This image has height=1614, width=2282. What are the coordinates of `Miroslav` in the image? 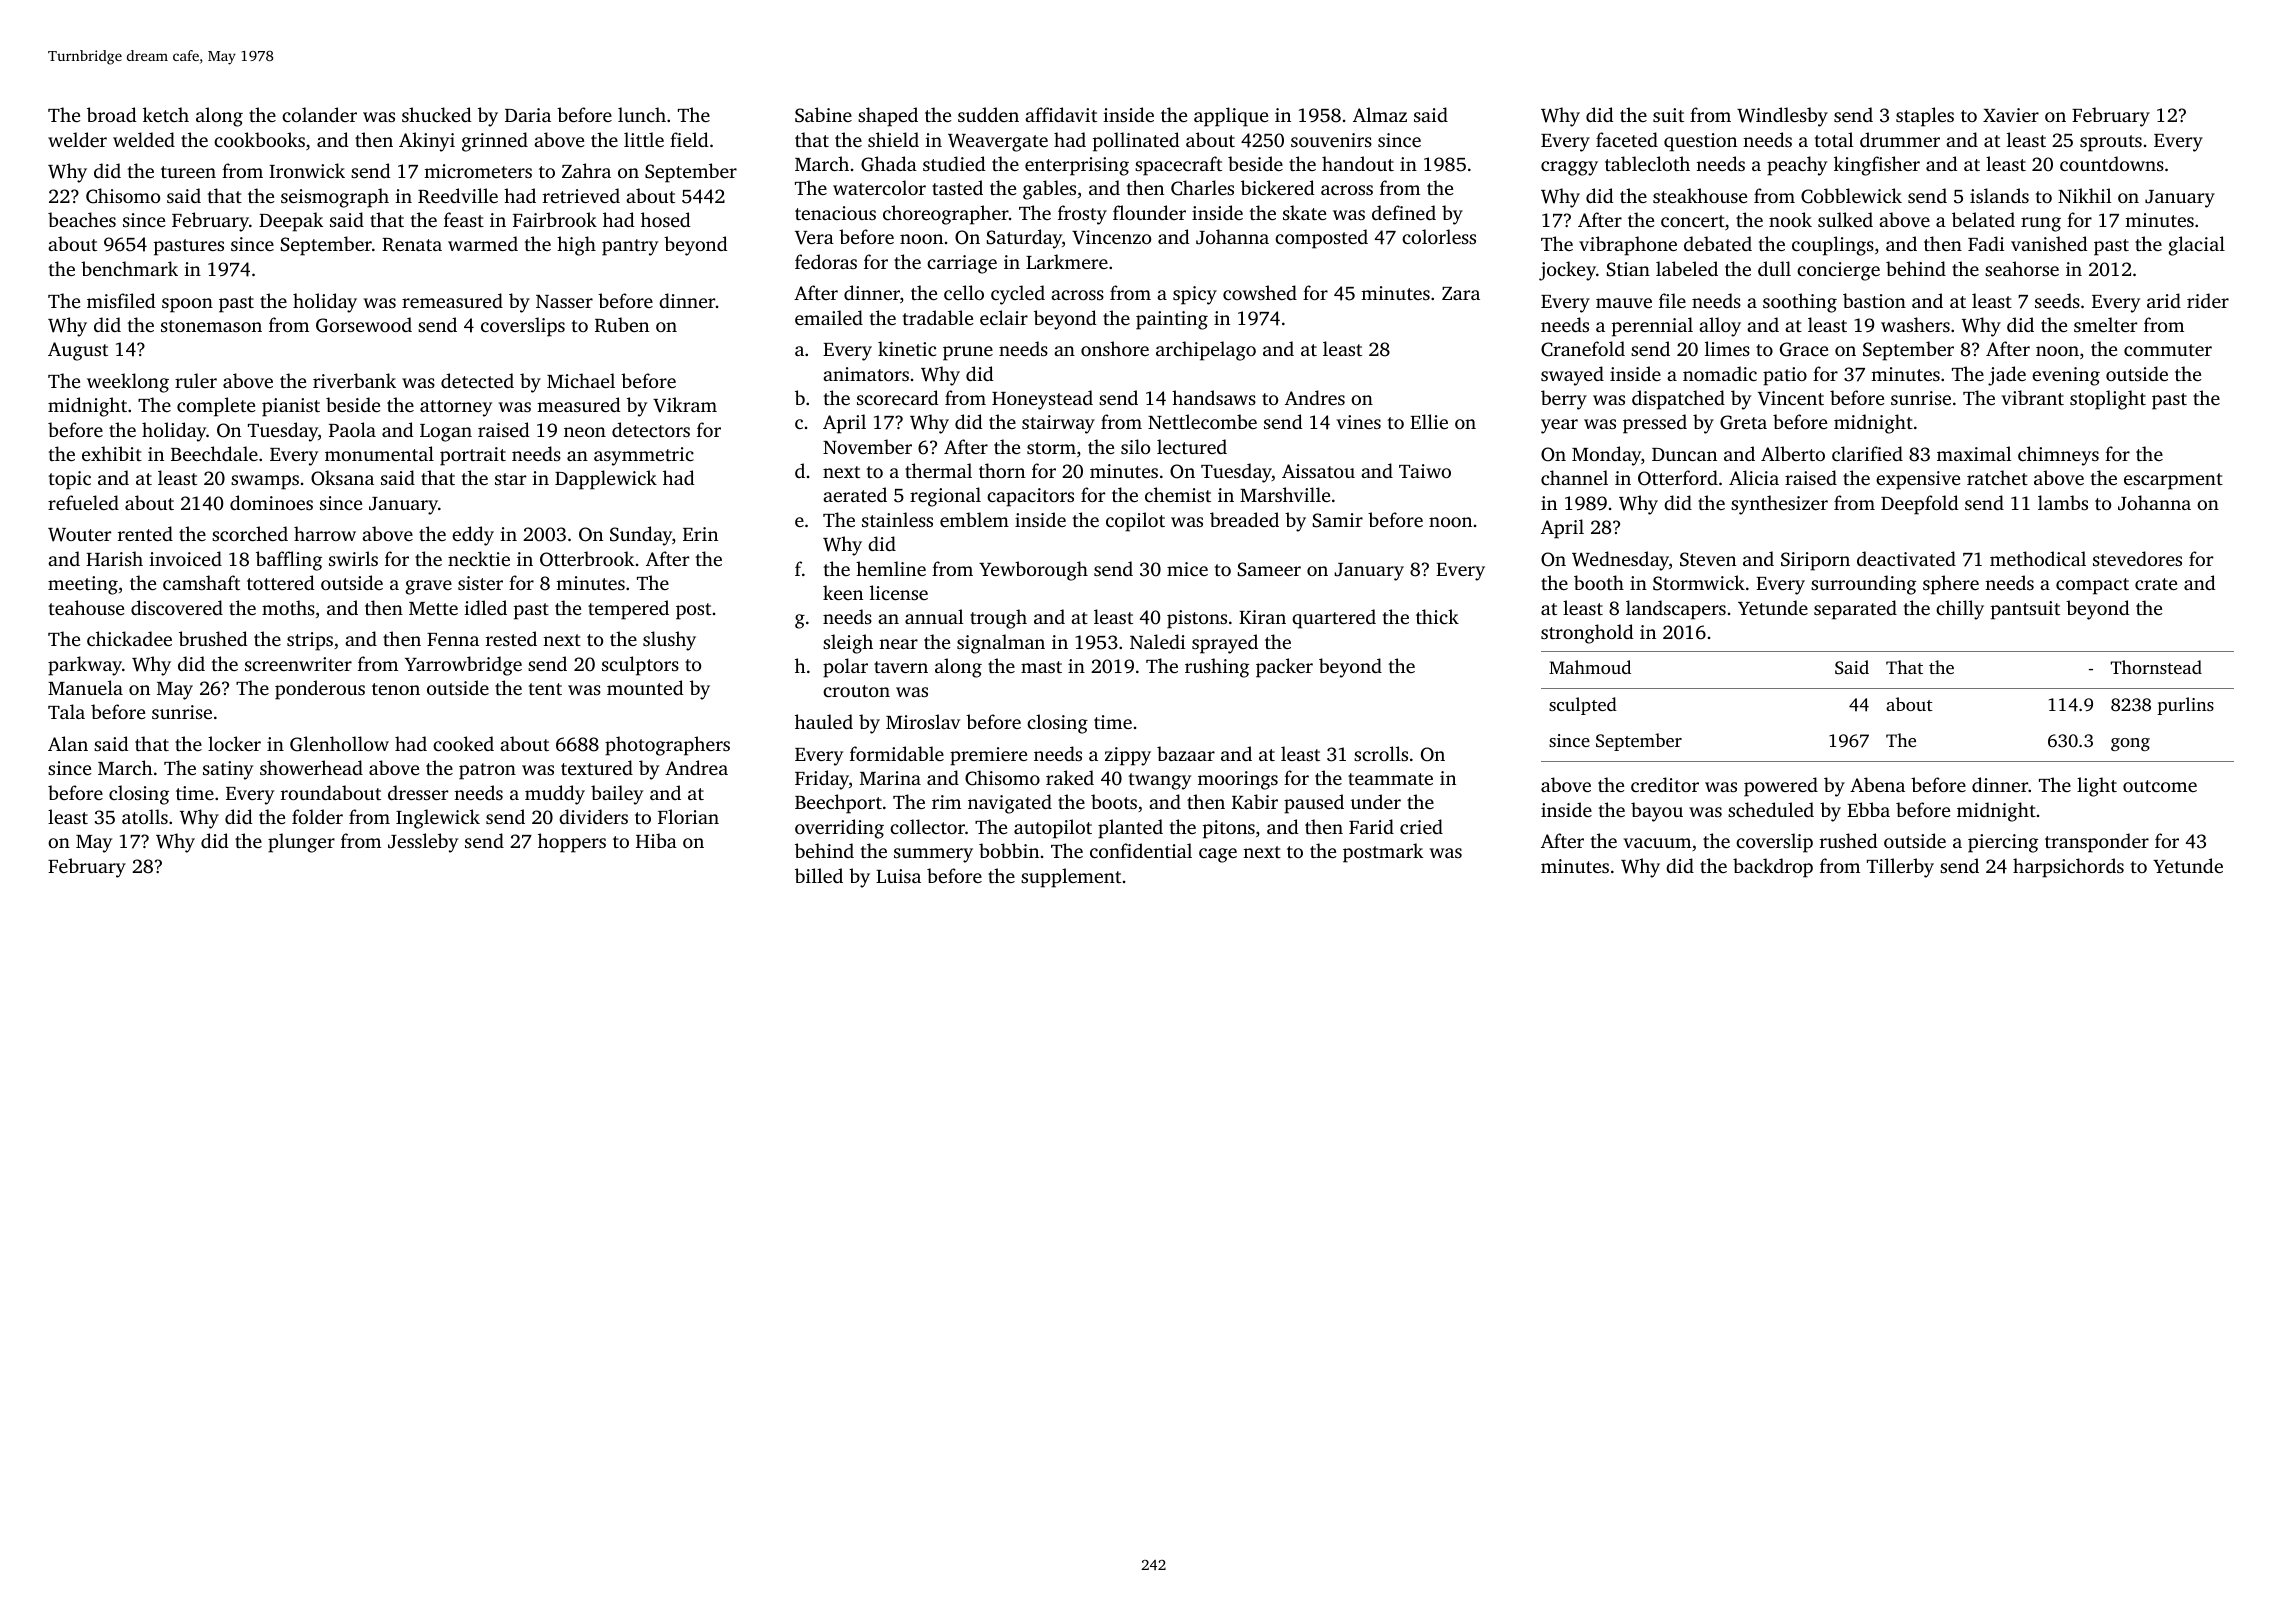 It's located at (923, 721).
